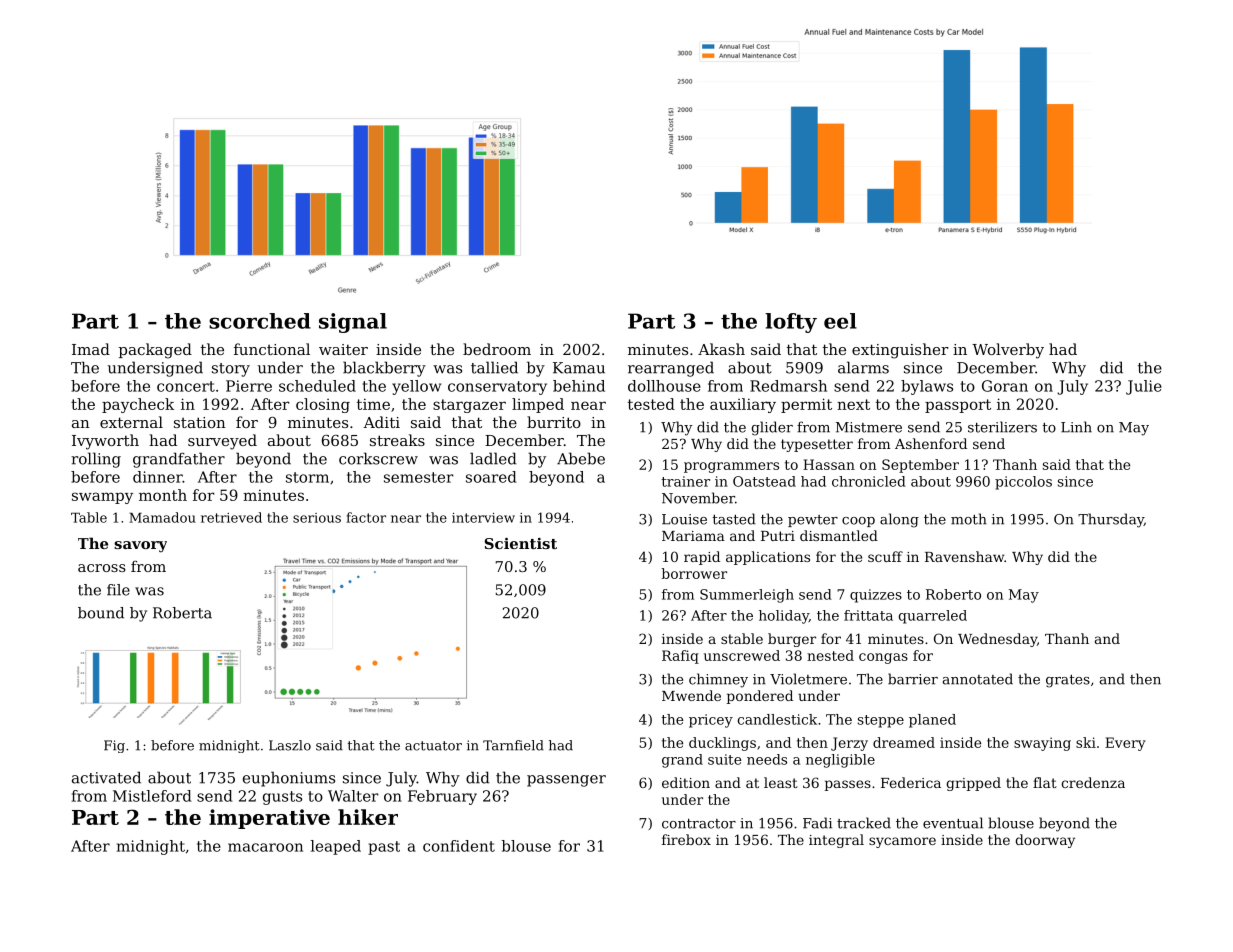  Describe the element at coordinates (694, 573) in the image. I see `borrower` at that location.
